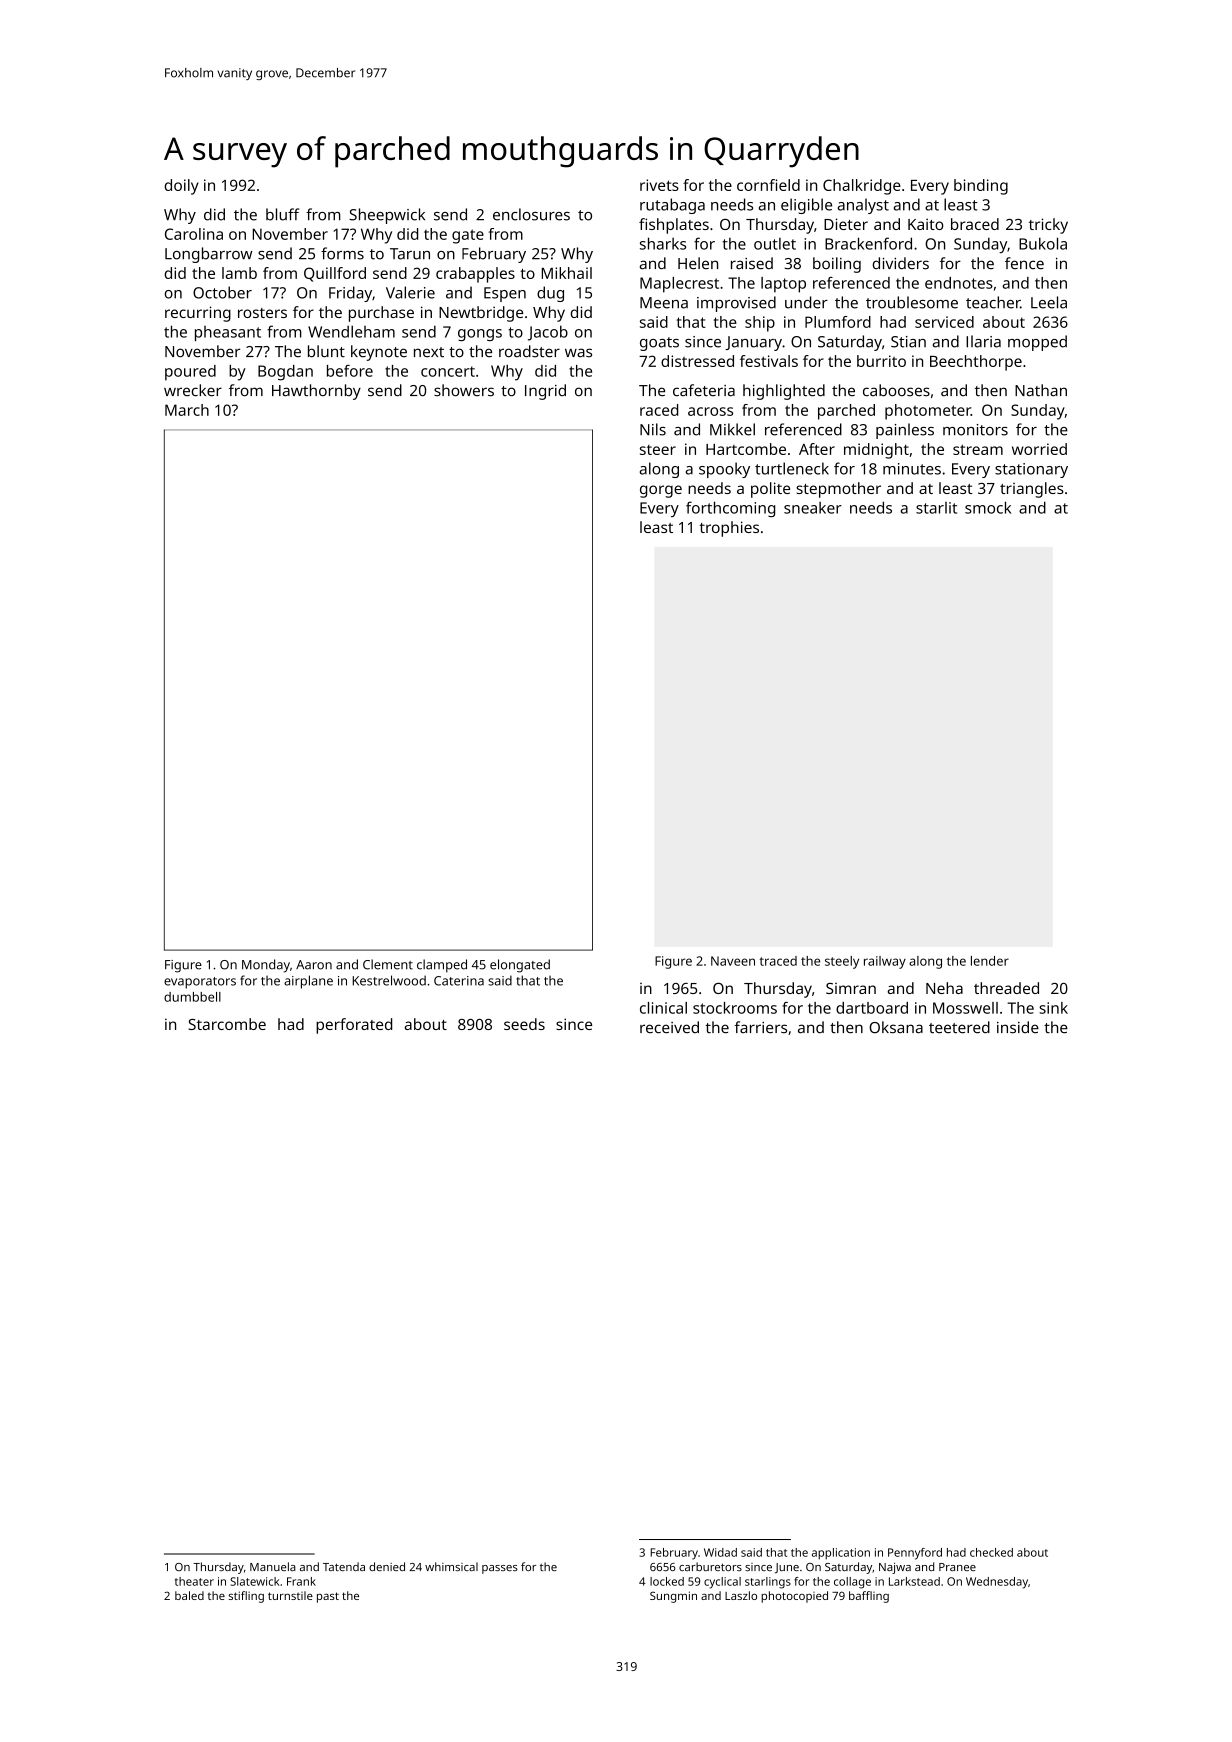 This document has width=1232, height=1742. I want to click on Starcombe, so click(227, 1024).
